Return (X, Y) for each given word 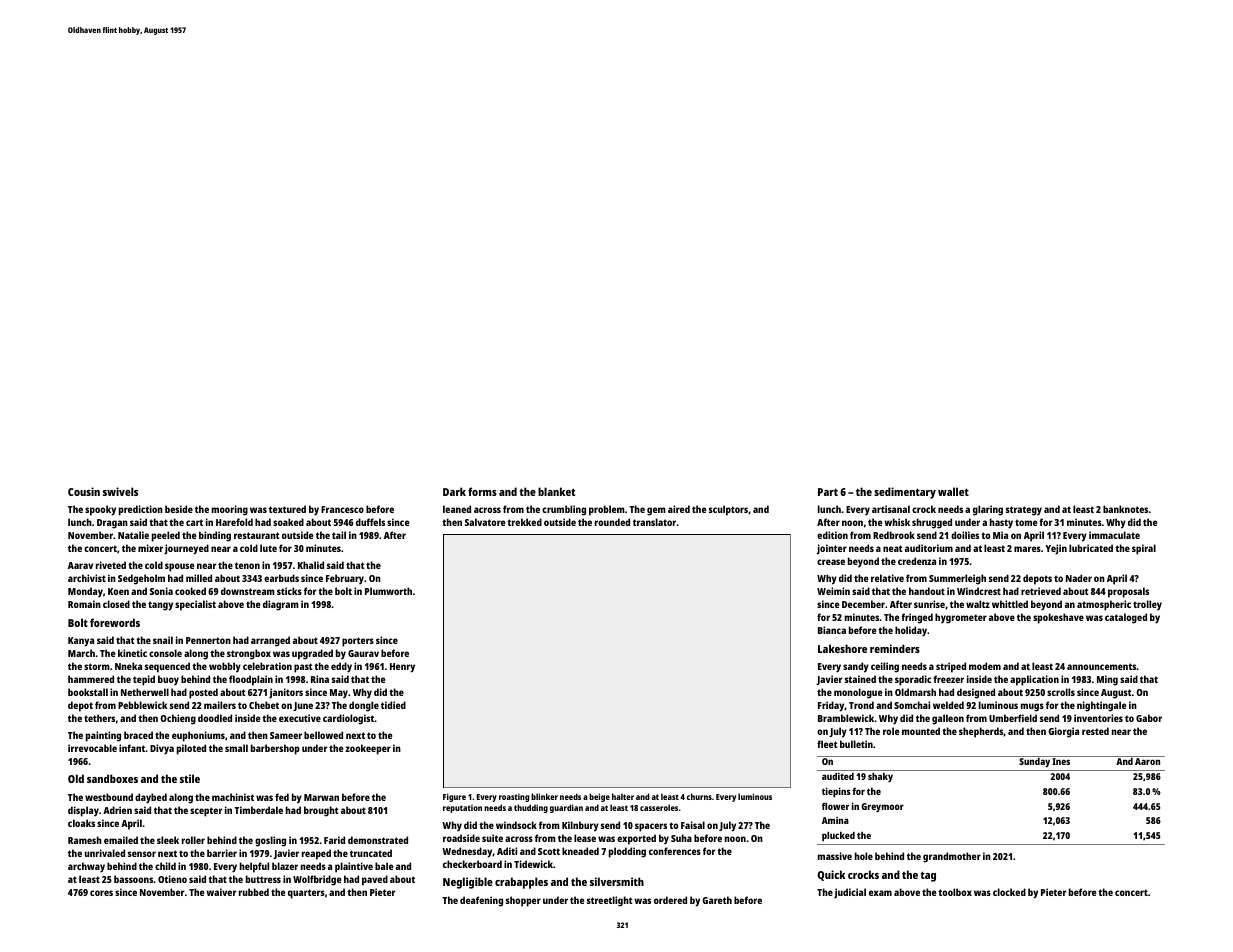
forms (482, 491)
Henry (402, 668)
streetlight (610, 901)
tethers (99, 718)
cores (101, 893)
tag (928, 876)
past (303, 668)
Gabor (1149, 718)
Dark (454, 491)
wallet (953, 491)
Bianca (832, 630)
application (1034, 680)
